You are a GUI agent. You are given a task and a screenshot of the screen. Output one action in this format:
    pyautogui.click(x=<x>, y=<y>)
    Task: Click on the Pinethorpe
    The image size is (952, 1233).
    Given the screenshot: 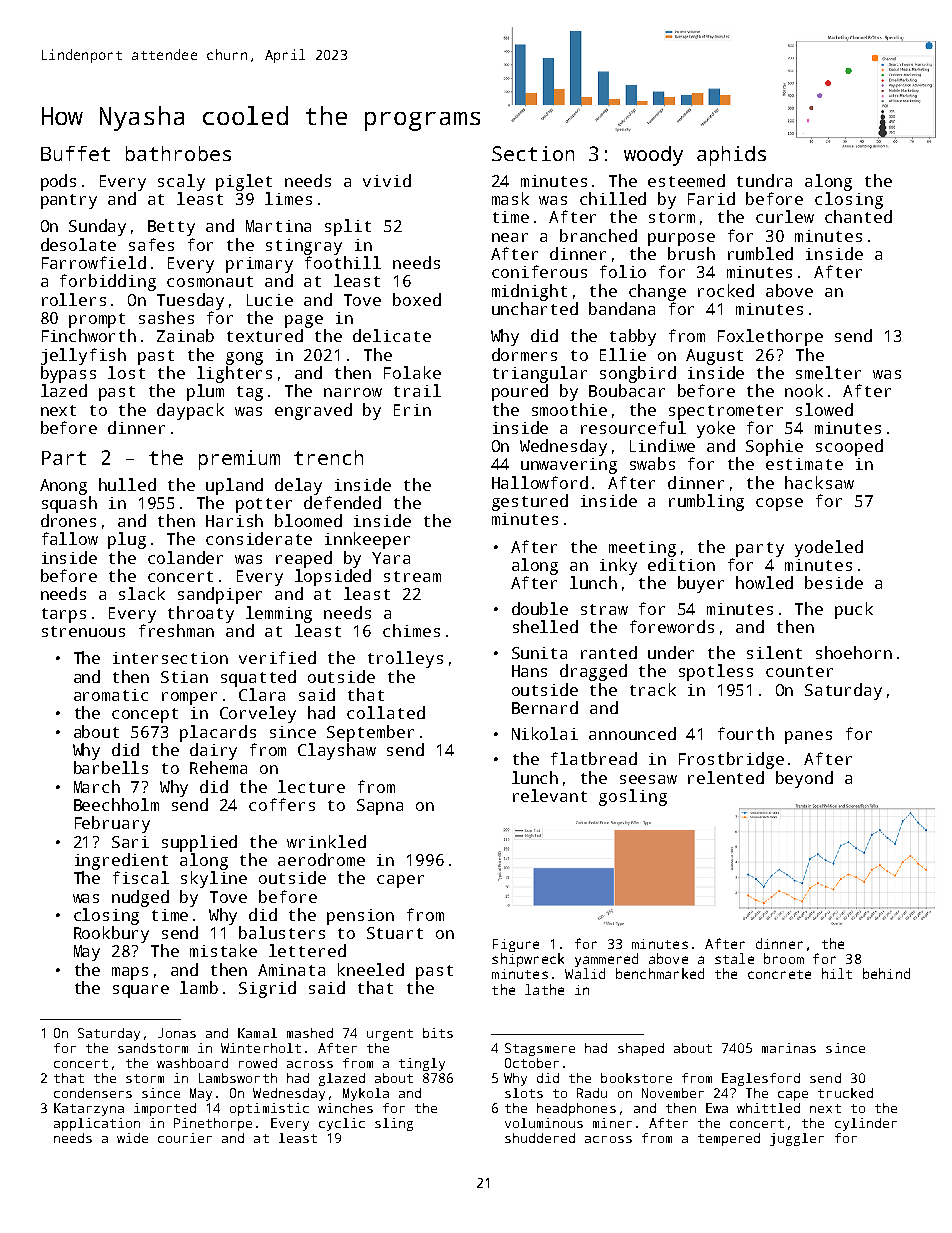 What is the action you would take?
    pyautogui.click(x=213, y=1124)
